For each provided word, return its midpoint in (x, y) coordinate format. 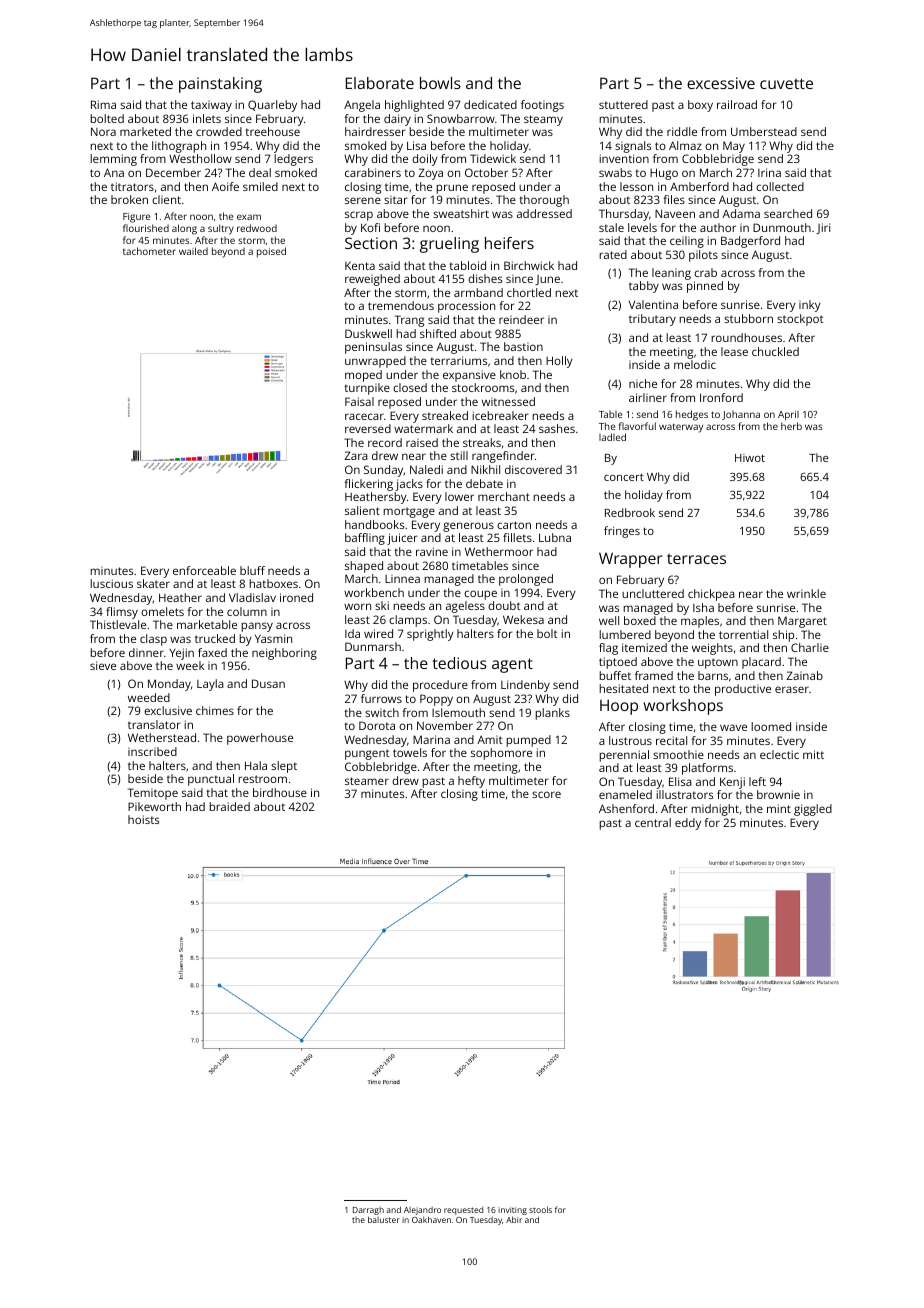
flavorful (637, 426)
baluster (384, 1219)
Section (371, 243)
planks (552, 714)
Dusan (268, 683)
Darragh (368, 1211)
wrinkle (806, 593)
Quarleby (272, 106)
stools (540, 1209)
